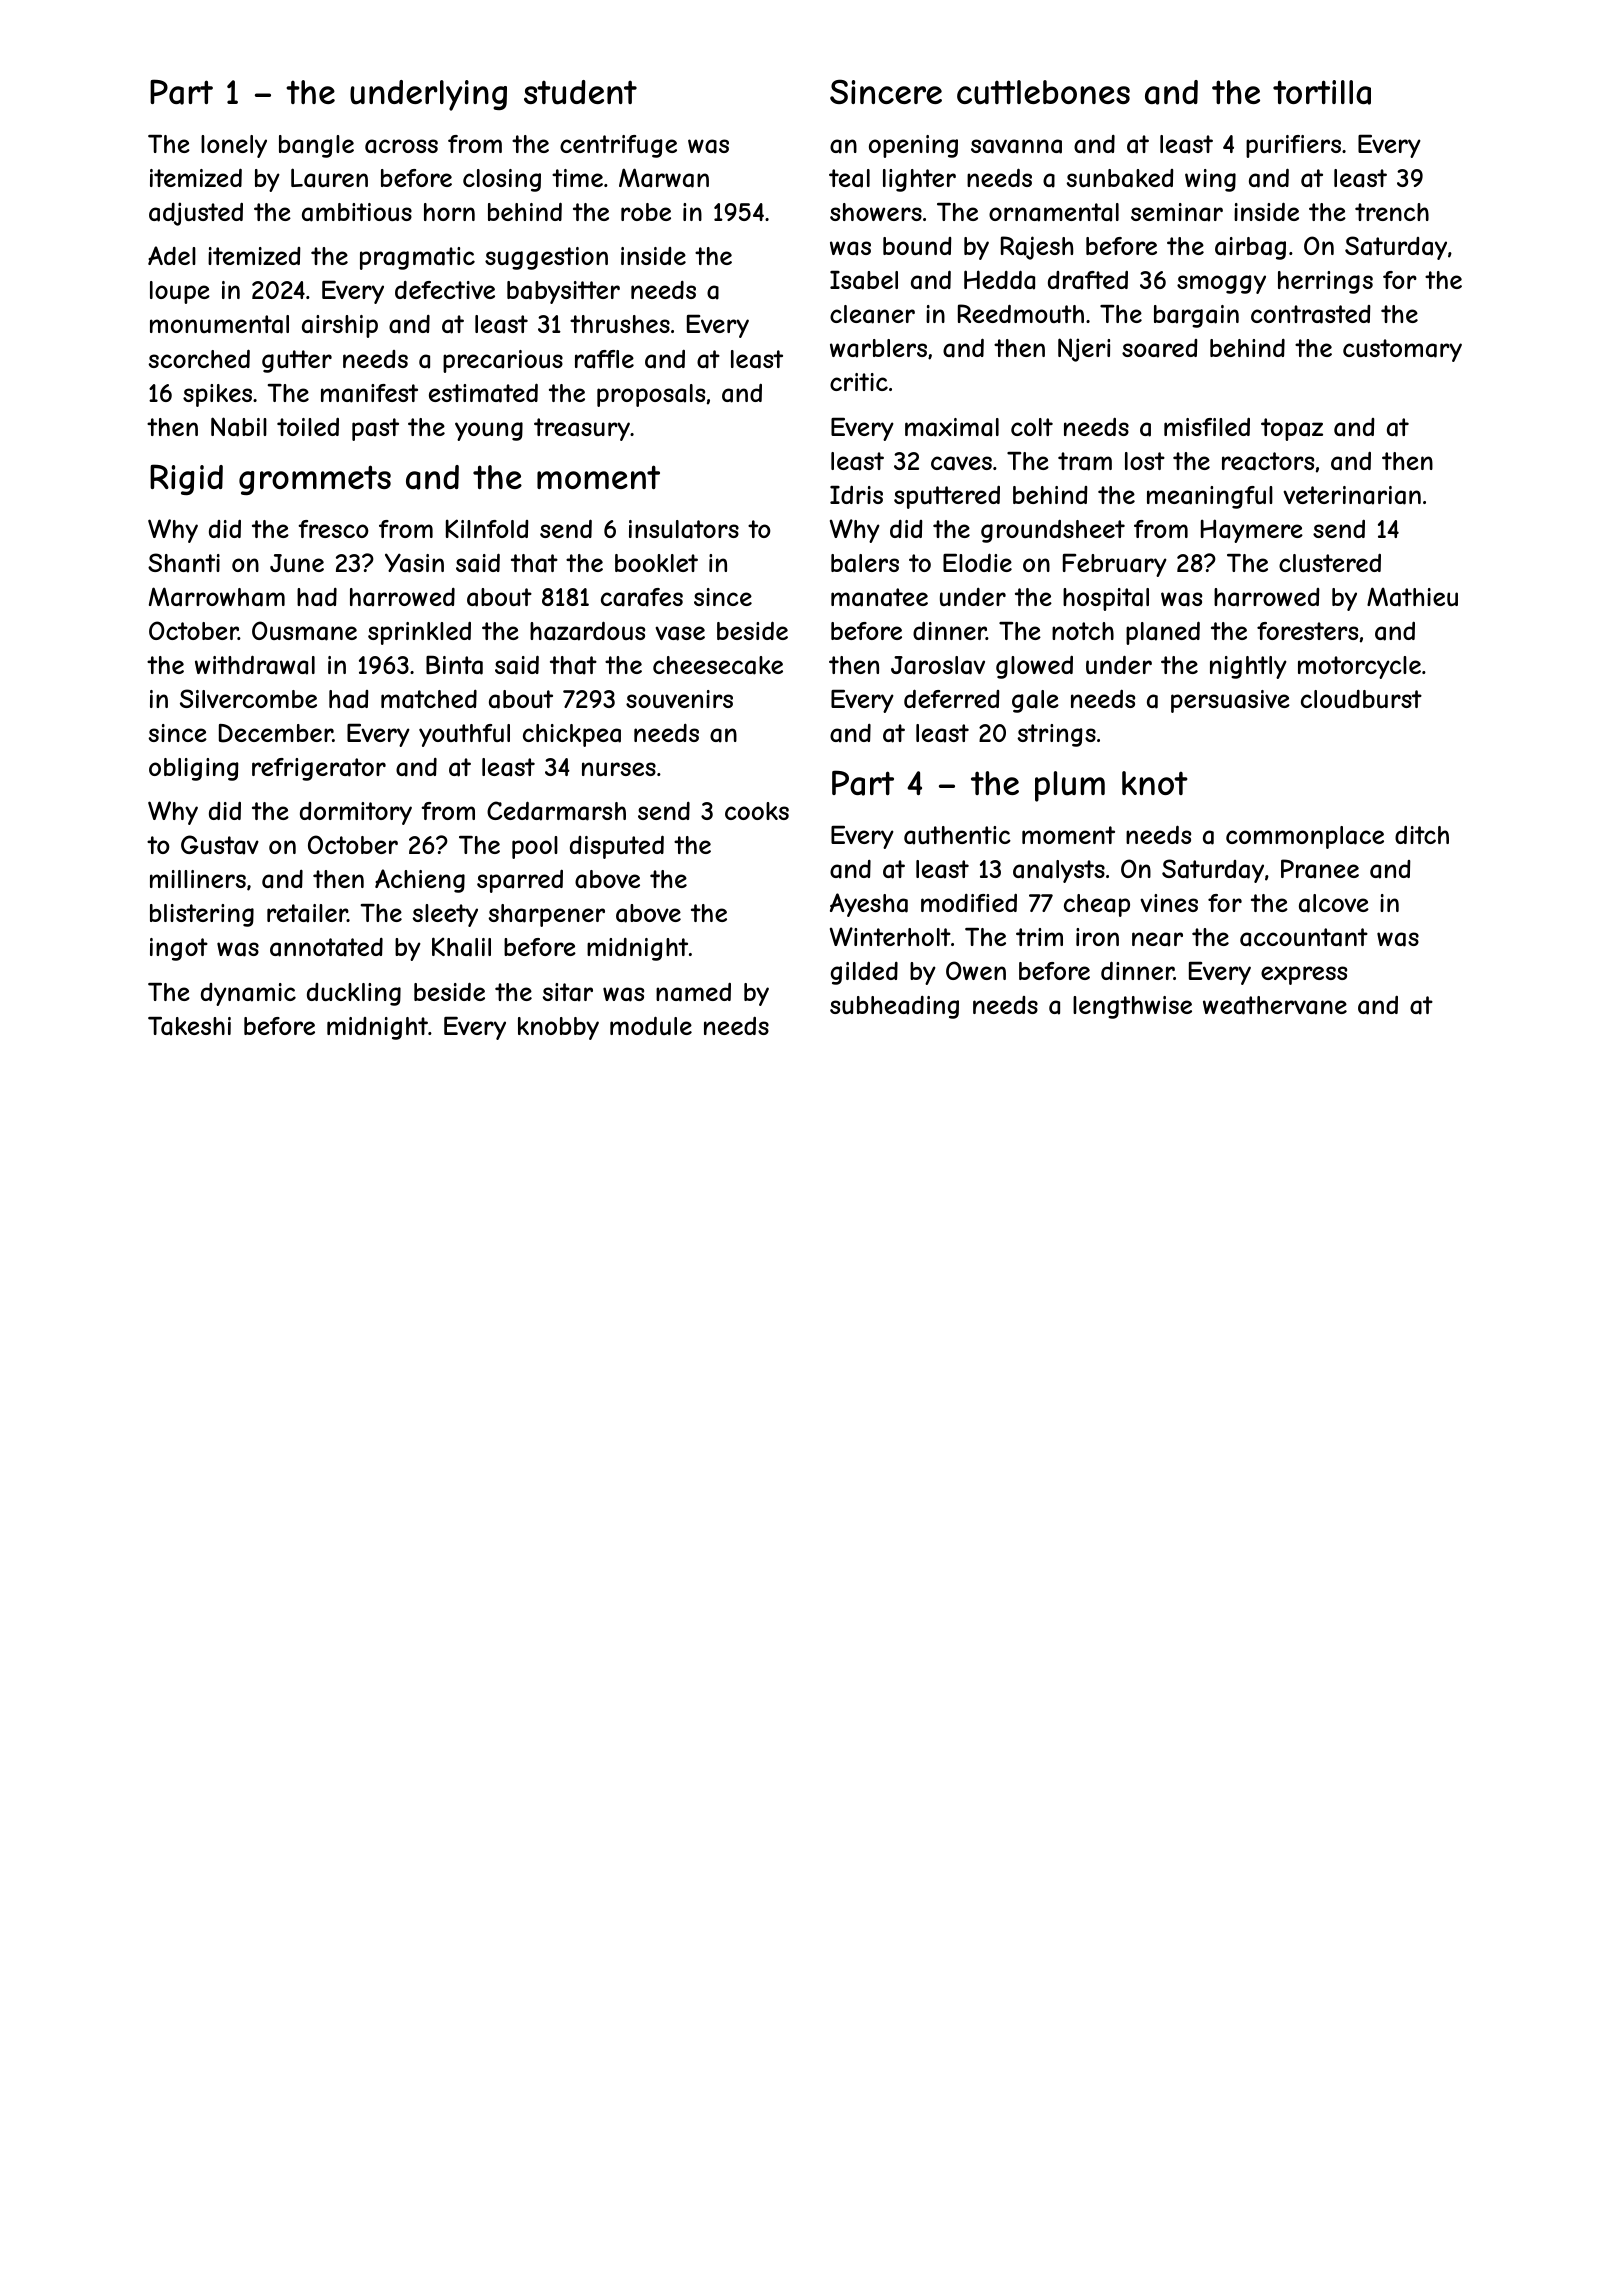  What do you see at coordinates (558, 1028) in the image?
I see `knobby` at bounding box center [558, 1028].
